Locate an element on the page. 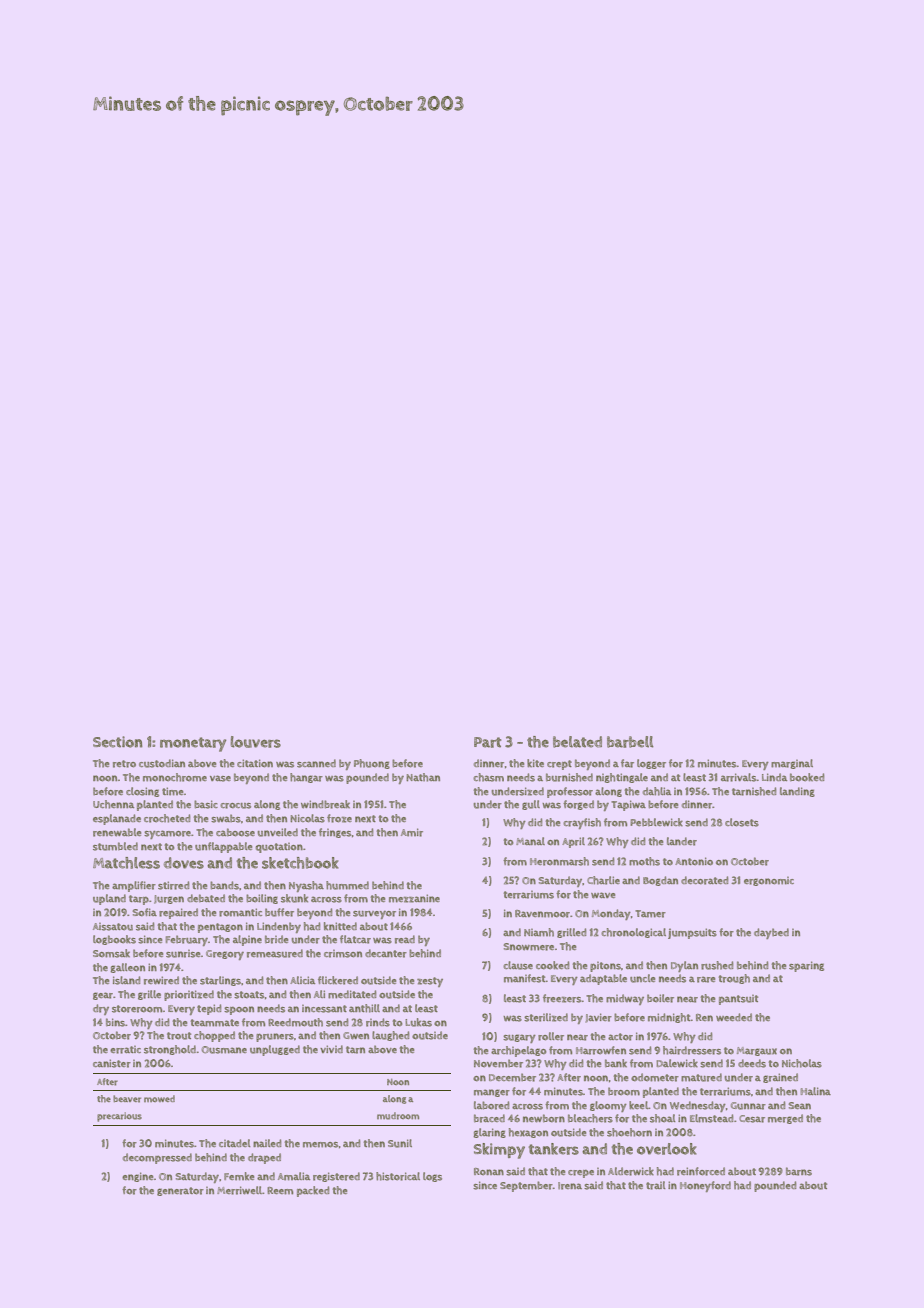 The image size is (924, 1308). Harrowfen is located at coordinates (601, 1050).
